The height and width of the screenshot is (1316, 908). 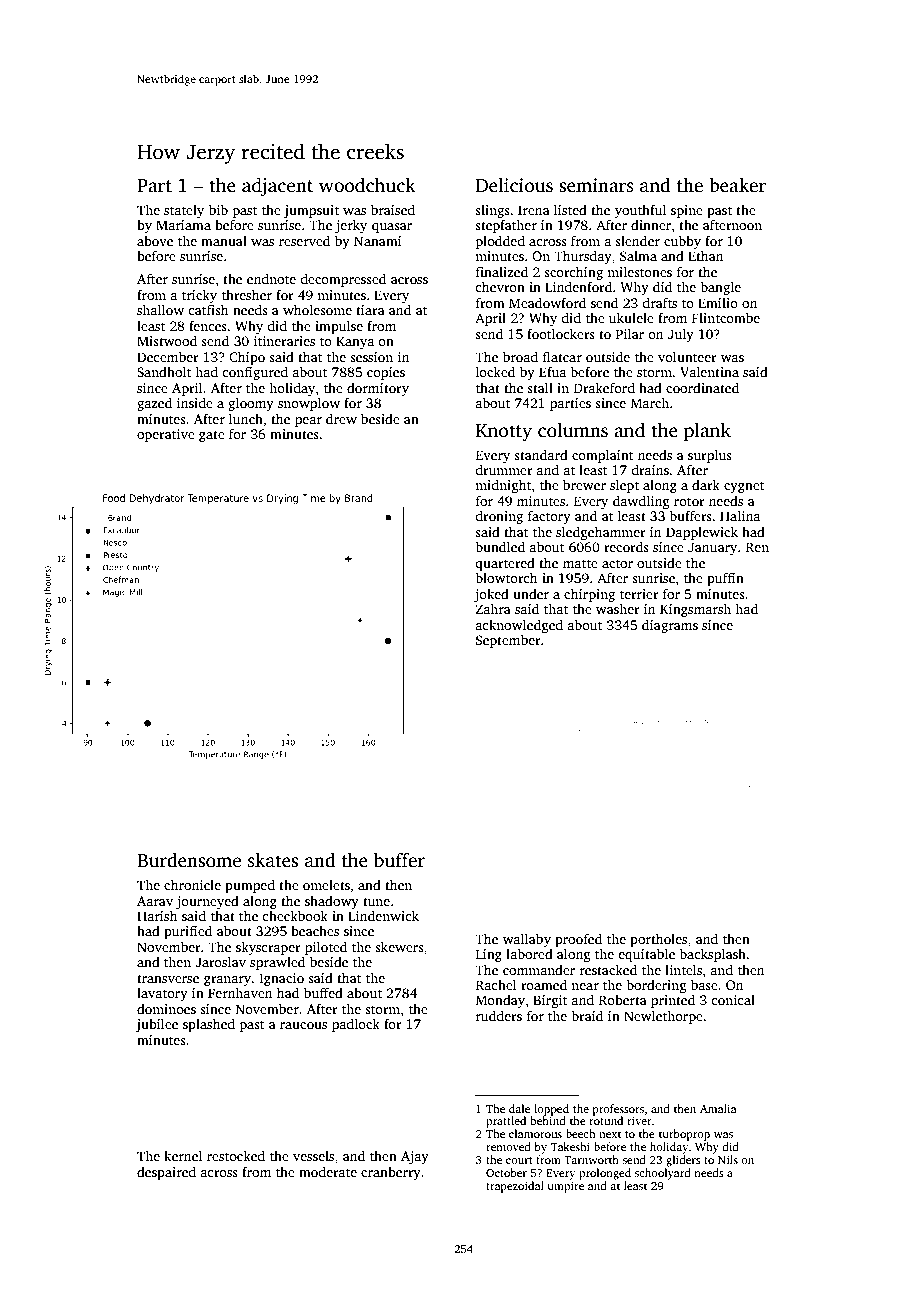 What do you see at coordinates (602, 456) in the screenshot?
I see `complaint` at bounding box center [602, 456].
